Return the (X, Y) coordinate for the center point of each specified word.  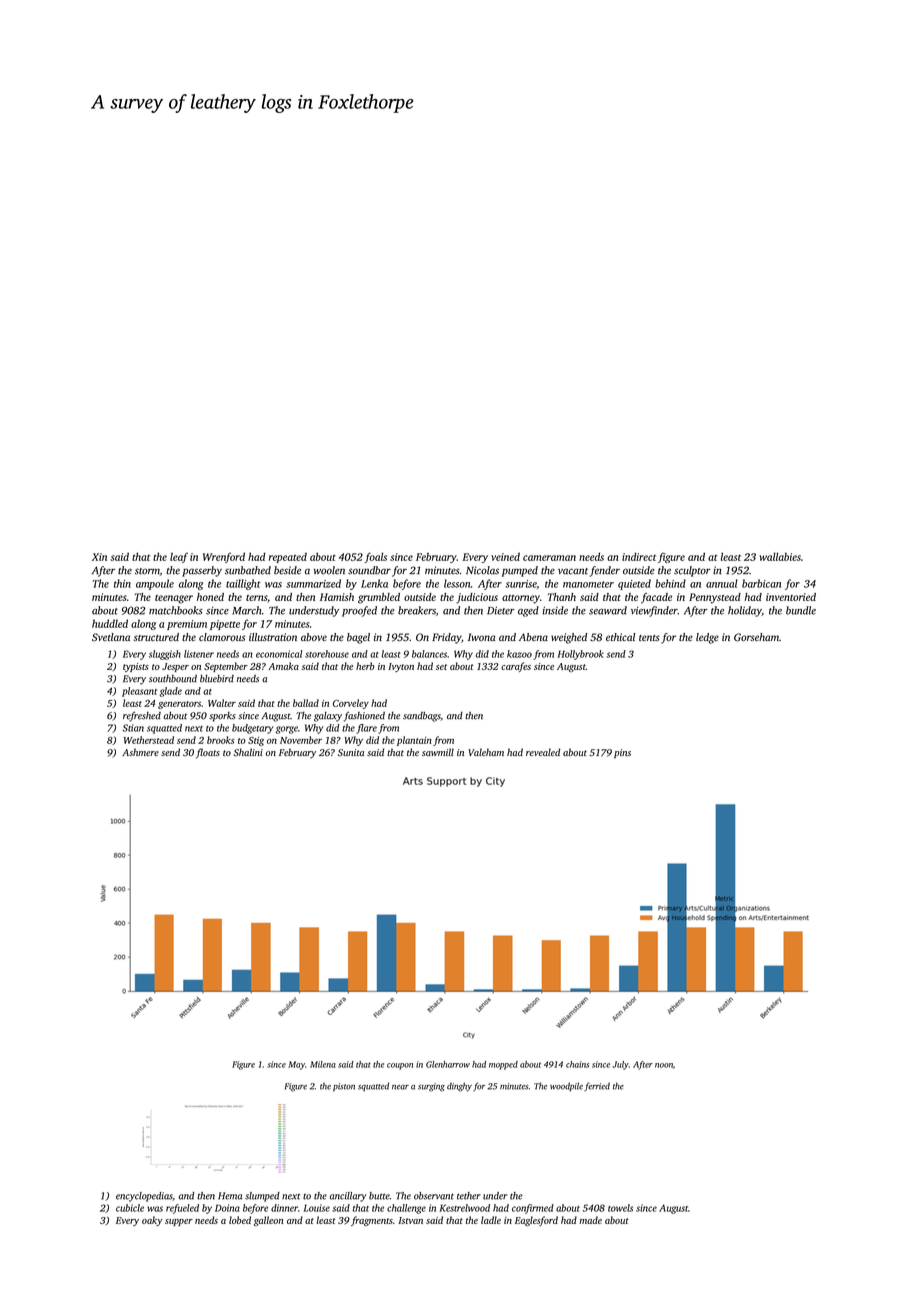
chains (577, 1064)
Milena (323, 1064)
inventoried (791, 597)
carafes (516, 667)
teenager (174, 599)
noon (664, 1065)
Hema (230, 1196)
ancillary (348, 1197)
